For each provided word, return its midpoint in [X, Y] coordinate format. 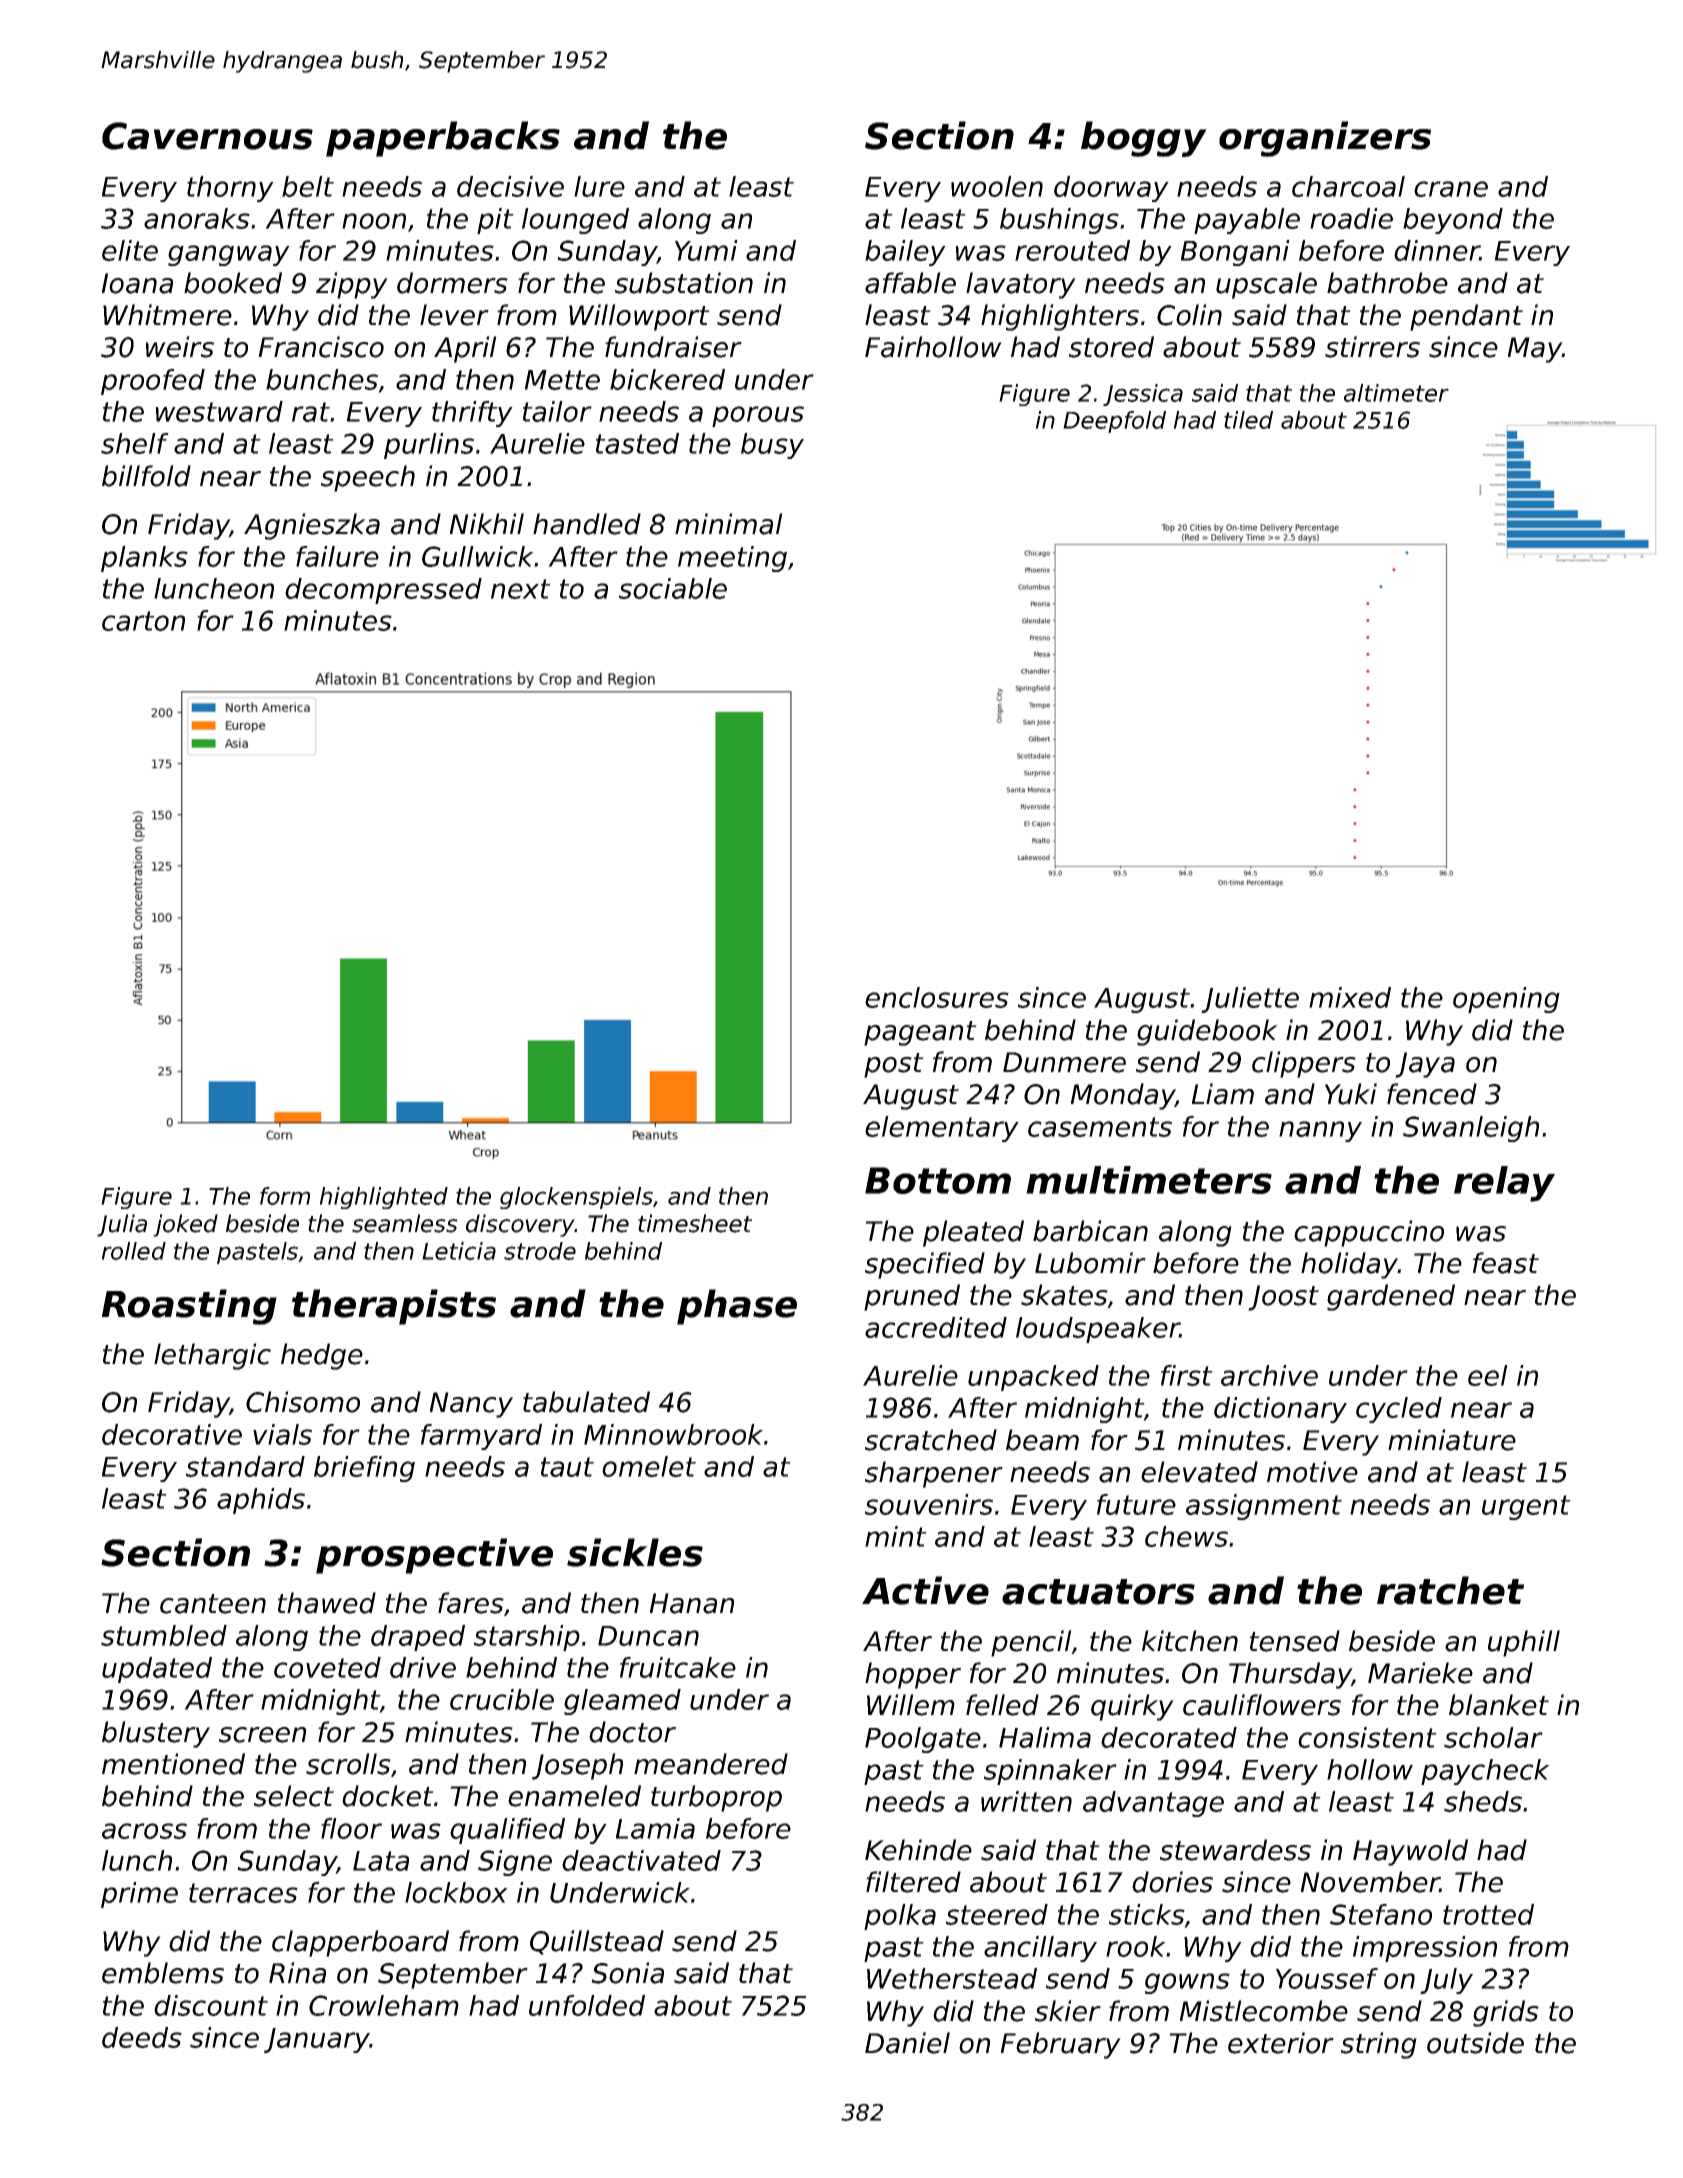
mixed [1350, 997]
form [285, 1196]
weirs [180, 347]
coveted [327, 1667]
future [1136, 1504]
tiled [1248, 420]
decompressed [383, 591]
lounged [575, 221]
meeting [732, 559]
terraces [243, 1893]
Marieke [1420, 1673]
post [894, 1065]
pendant [1466, 317]
